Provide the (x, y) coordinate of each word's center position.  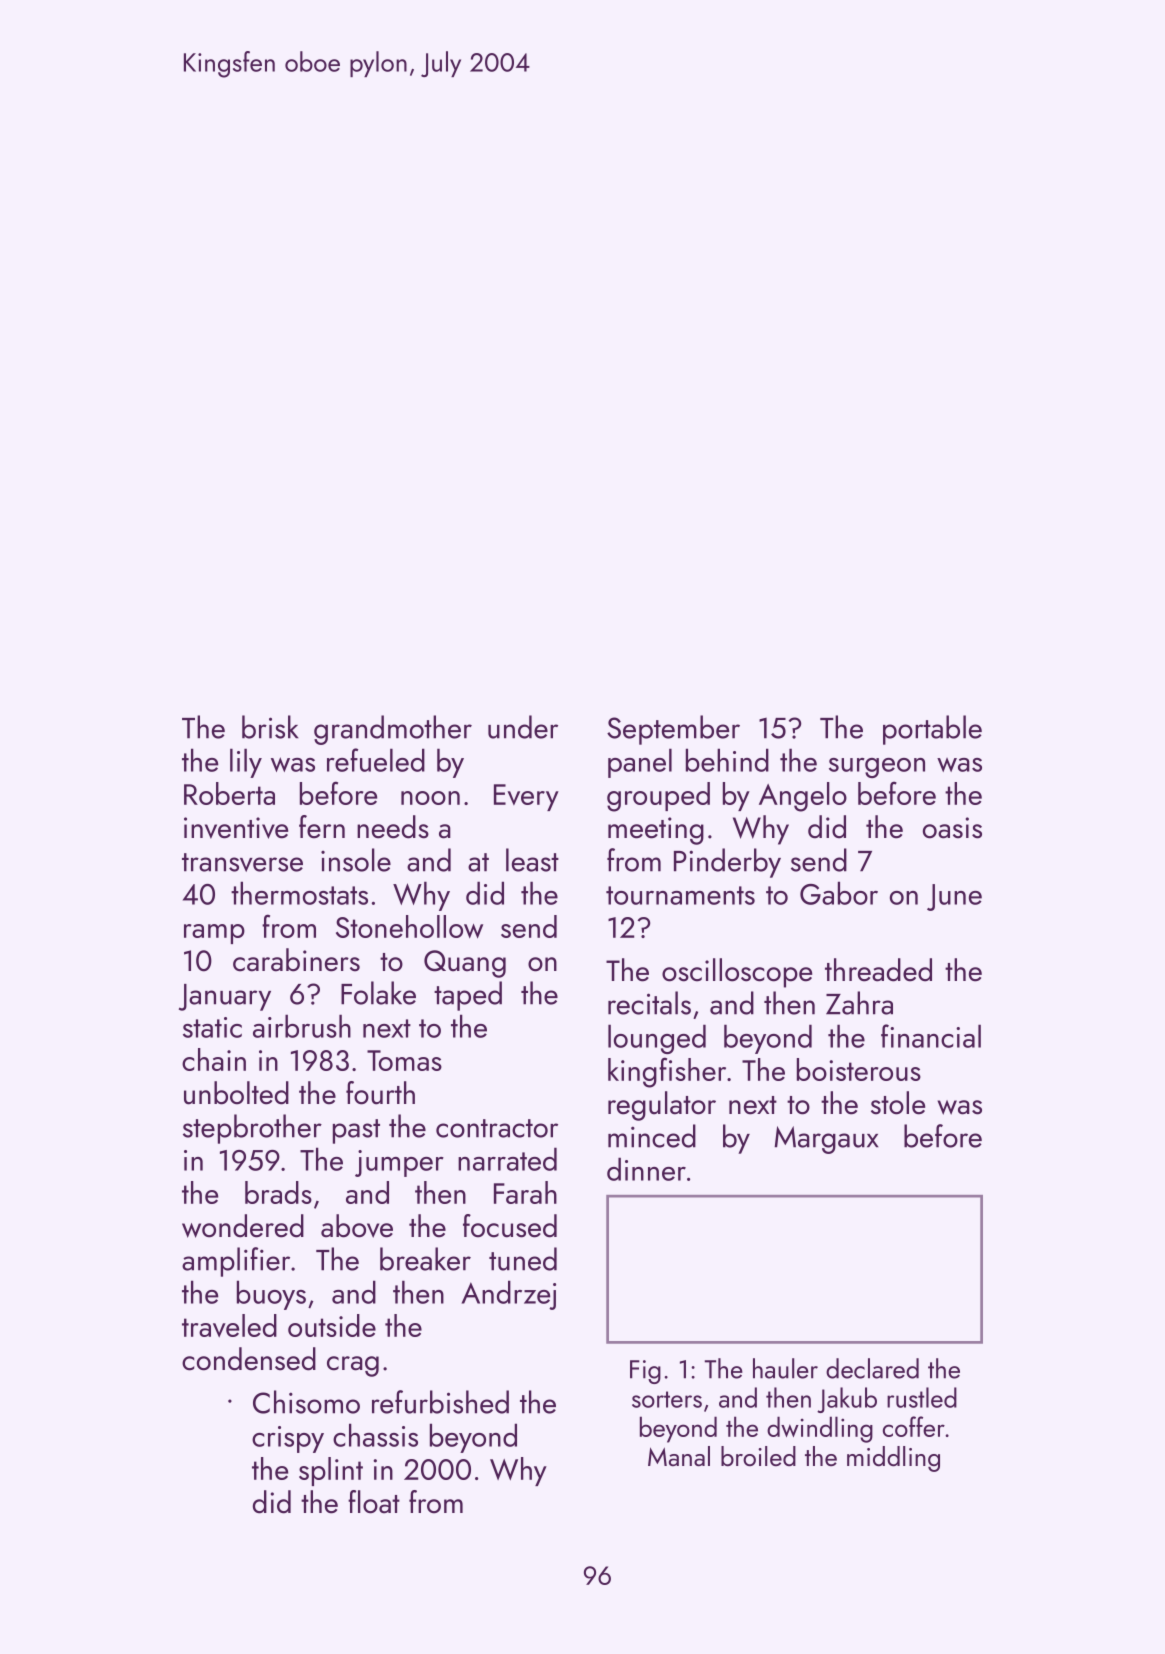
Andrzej (509, 1295)
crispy (288, 1439)
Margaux (826, 1140)
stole (898, 1103)
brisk (270, 727)
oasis (952, 828)
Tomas (404, 1060)
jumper (399, 1163)
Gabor (839, 893)
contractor (497, 1128)
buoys (271, 1295)
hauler (785, 1368)
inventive (236, 828)
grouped (658, 797)
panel (640, 763)
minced (652, 1136)
